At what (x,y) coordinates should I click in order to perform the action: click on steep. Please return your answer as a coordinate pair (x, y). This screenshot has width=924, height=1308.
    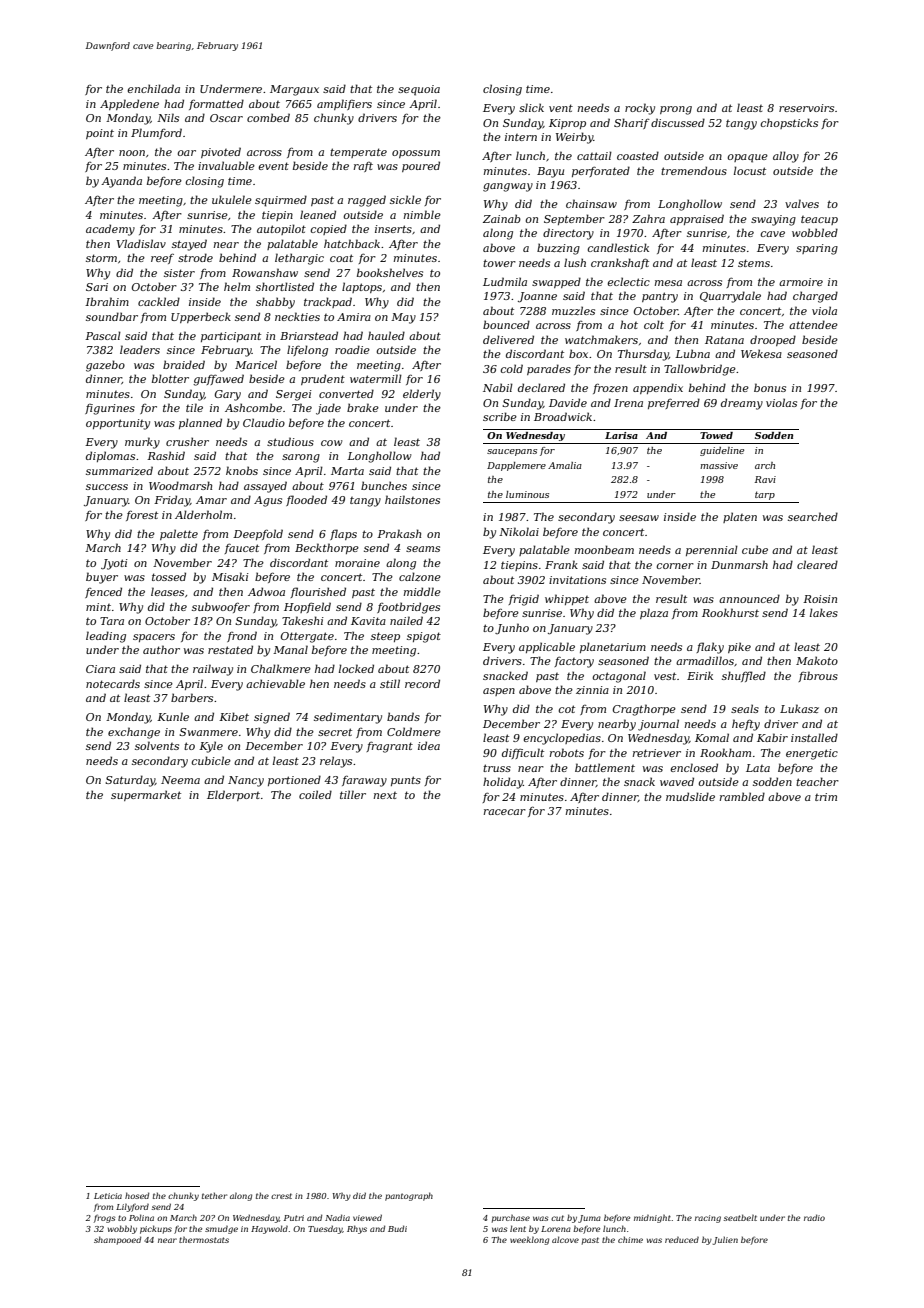
    Looking at the image, I should click on (385, 637).
